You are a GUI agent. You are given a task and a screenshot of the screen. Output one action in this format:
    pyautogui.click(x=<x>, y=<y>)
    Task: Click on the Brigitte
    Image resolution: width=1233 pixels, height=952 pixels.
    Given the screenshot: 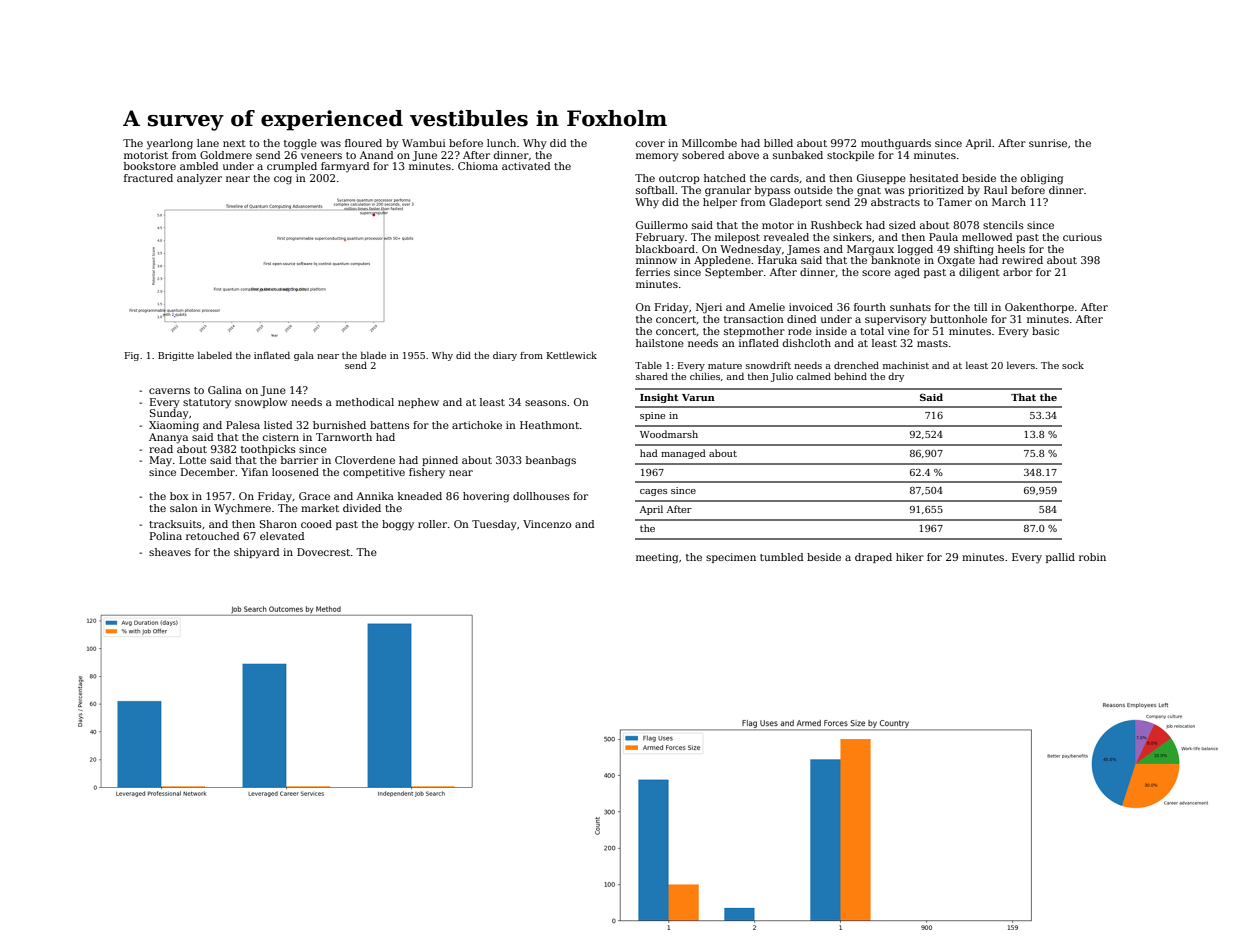 What is the action you would take?
    pyautogui.click(x=176, y=356)
